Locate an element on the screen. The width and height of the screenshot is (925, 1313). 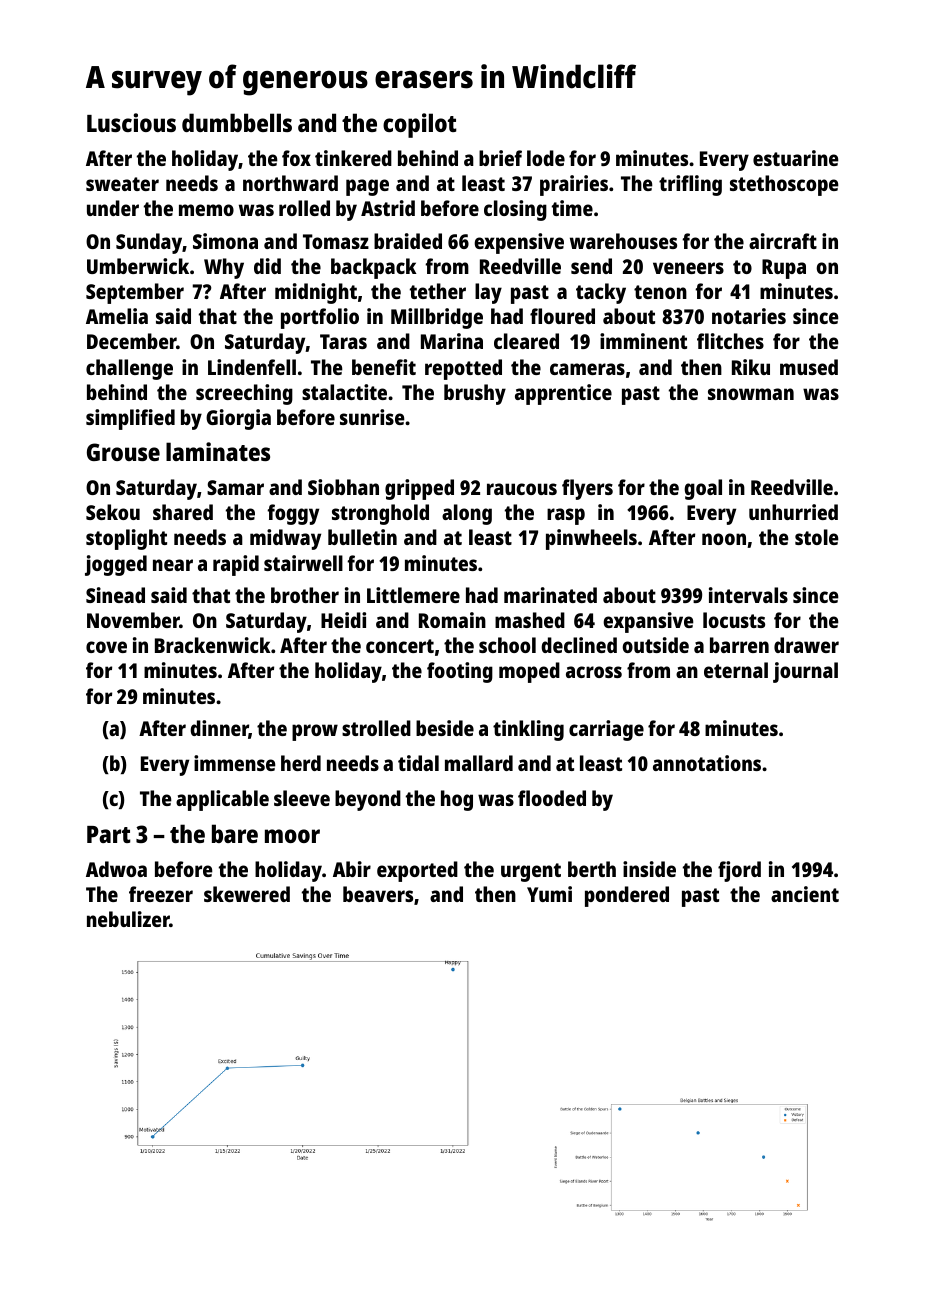
Riku is located at coordinates (751, 367).
